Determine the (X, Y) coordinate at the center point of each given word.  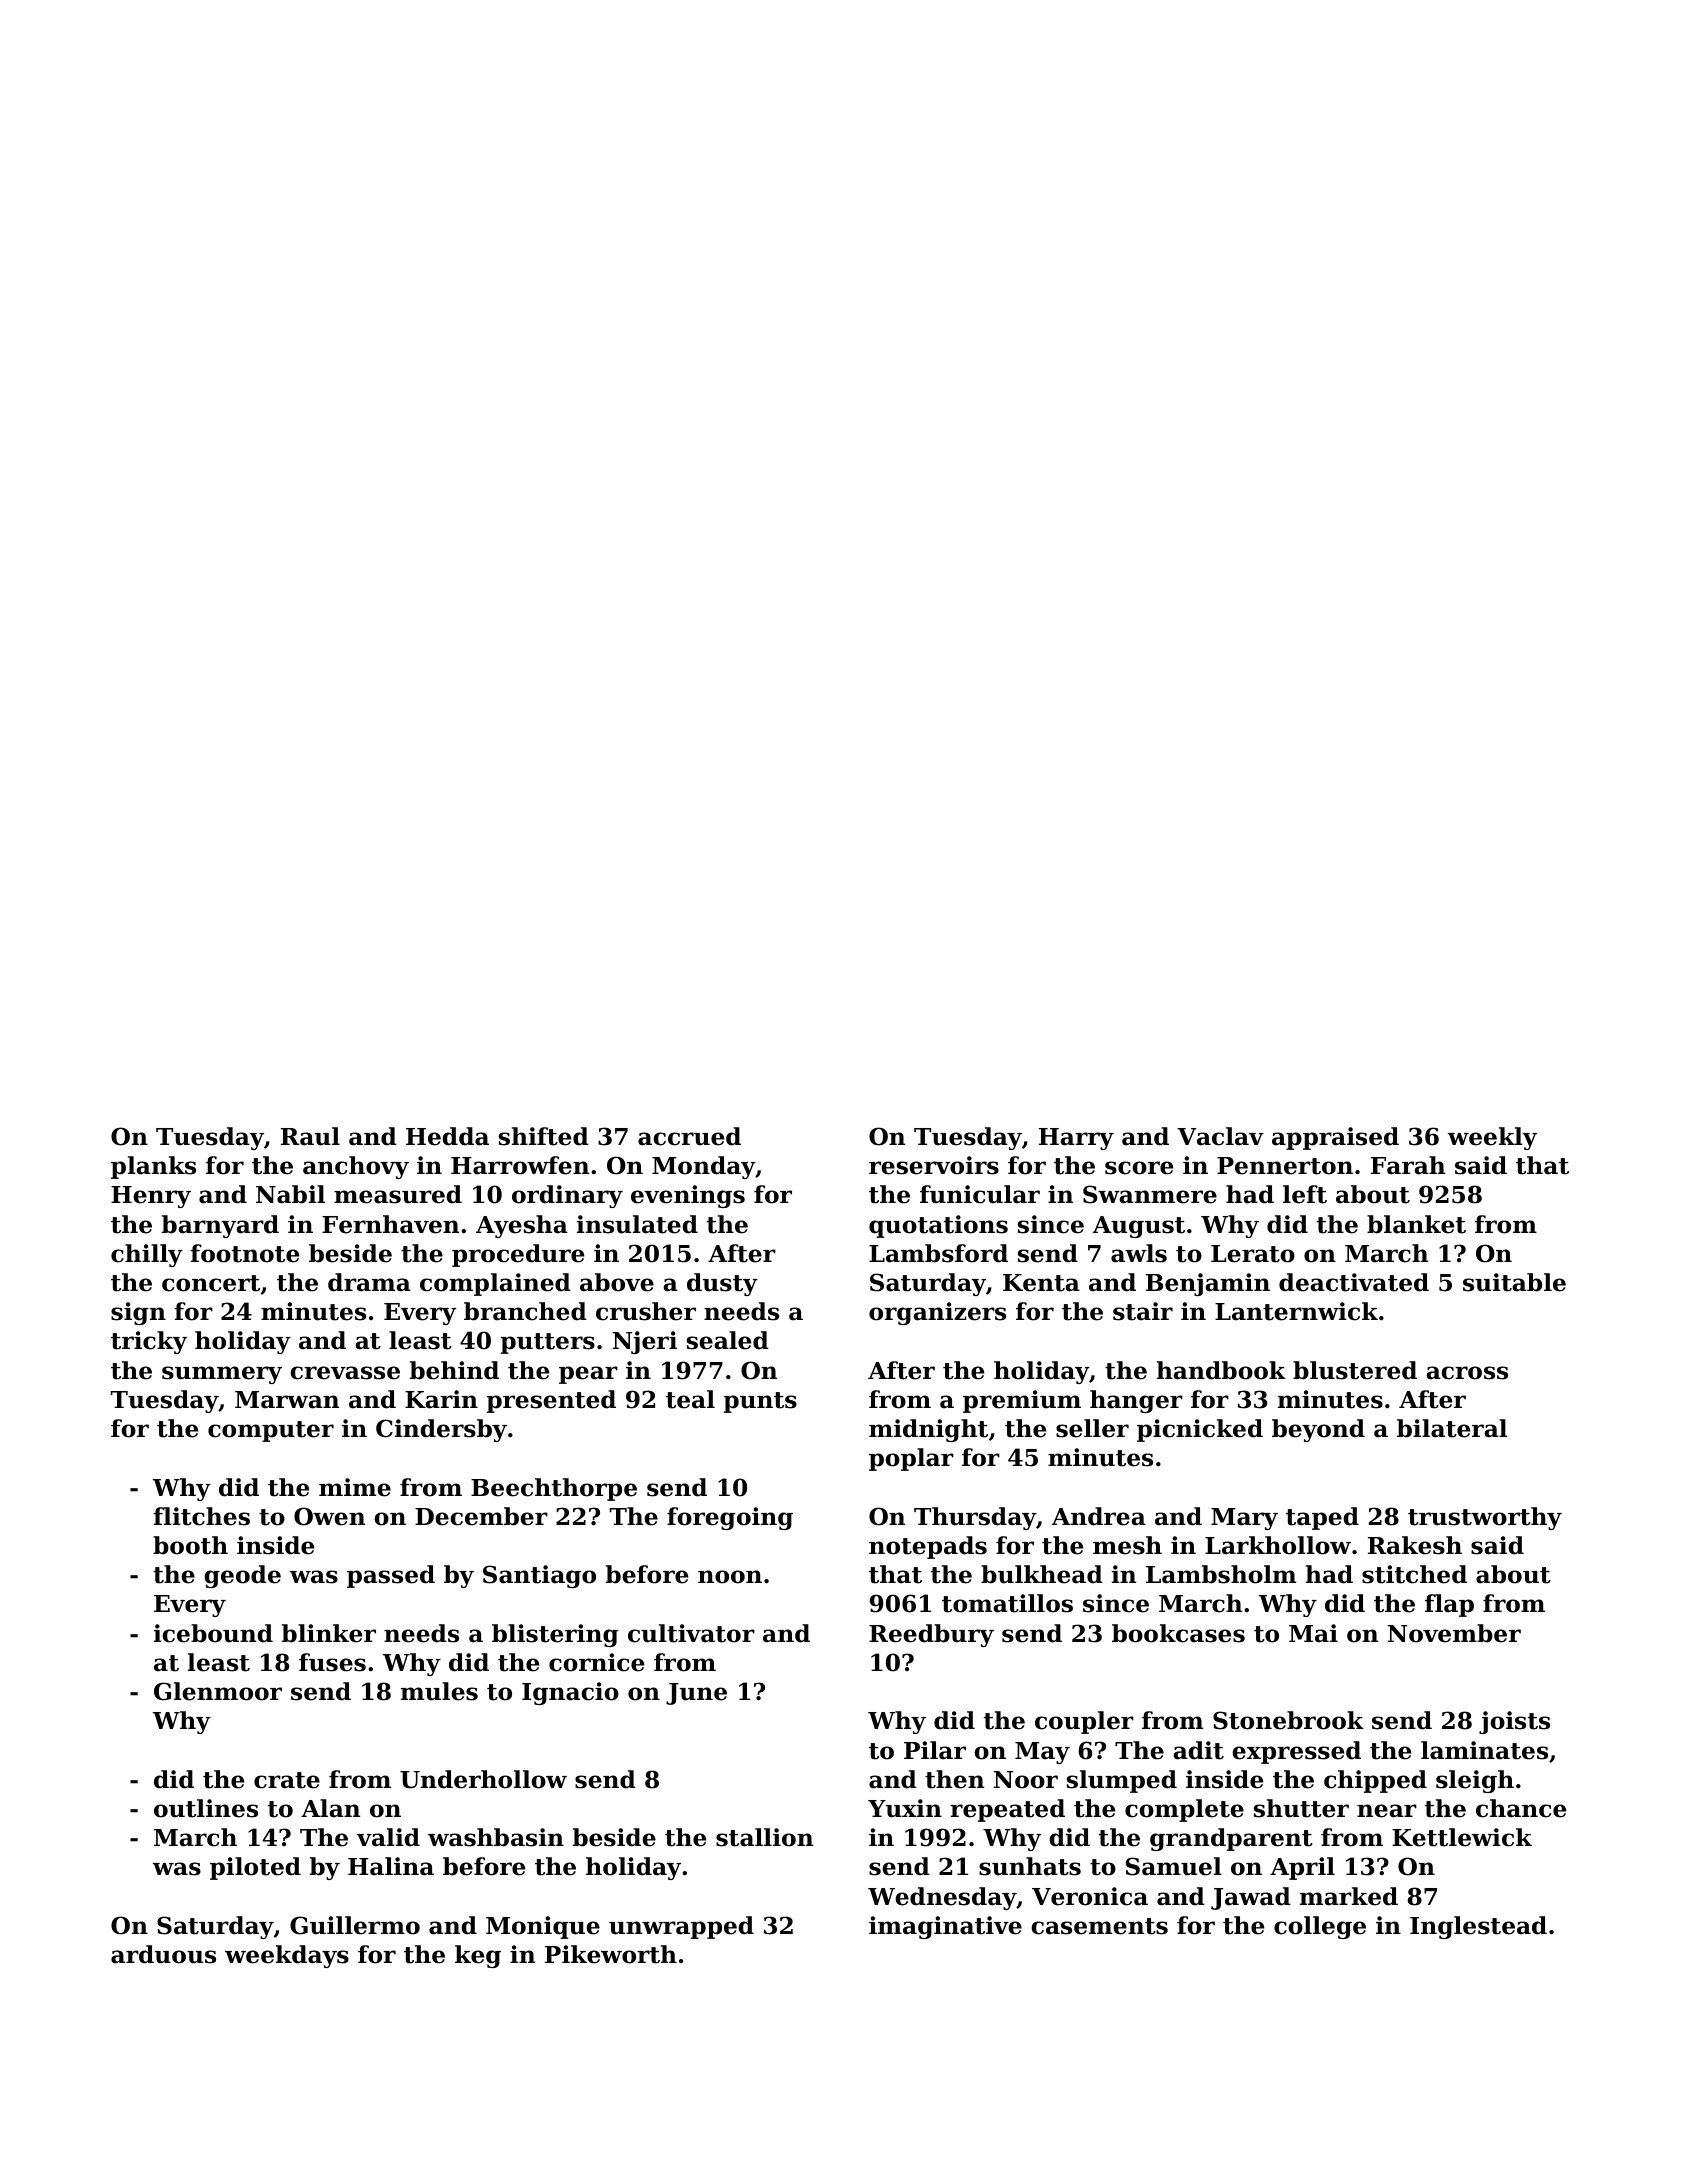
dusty (722, 1284)
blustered (1355, 1370)
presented (551, 1401)
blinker (329, 1633)
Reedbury (931, 1635)
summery (222, 1375)
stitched (1414, 1574)
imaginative (945, 1927)
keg (478, 1956)
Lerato (1253, 1254)
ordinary (567, 1196)
